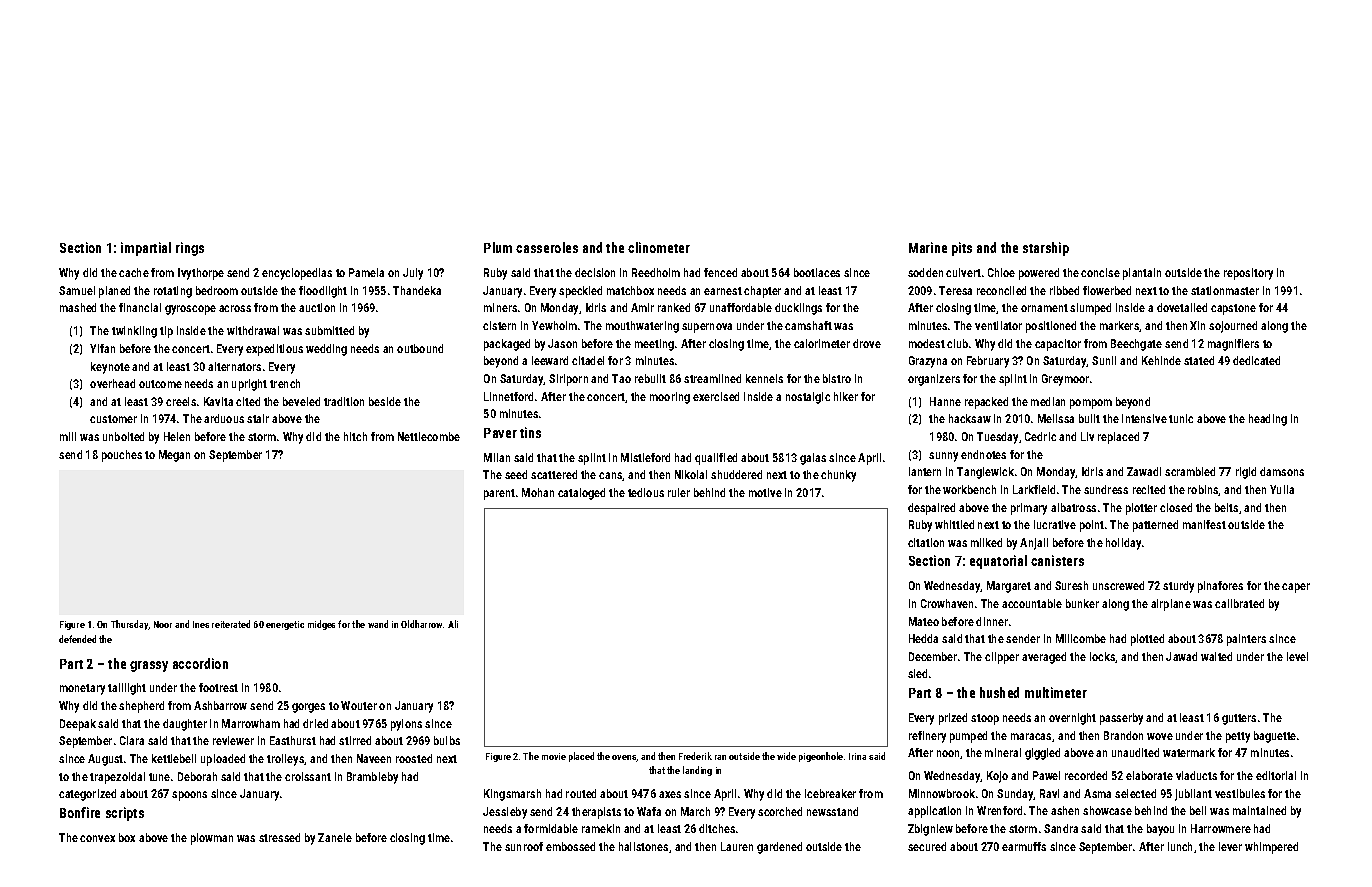  What do you see at coordinates (130, 625) in the screenshot?
I see `Thursday` at bounding box center [130, 625].
